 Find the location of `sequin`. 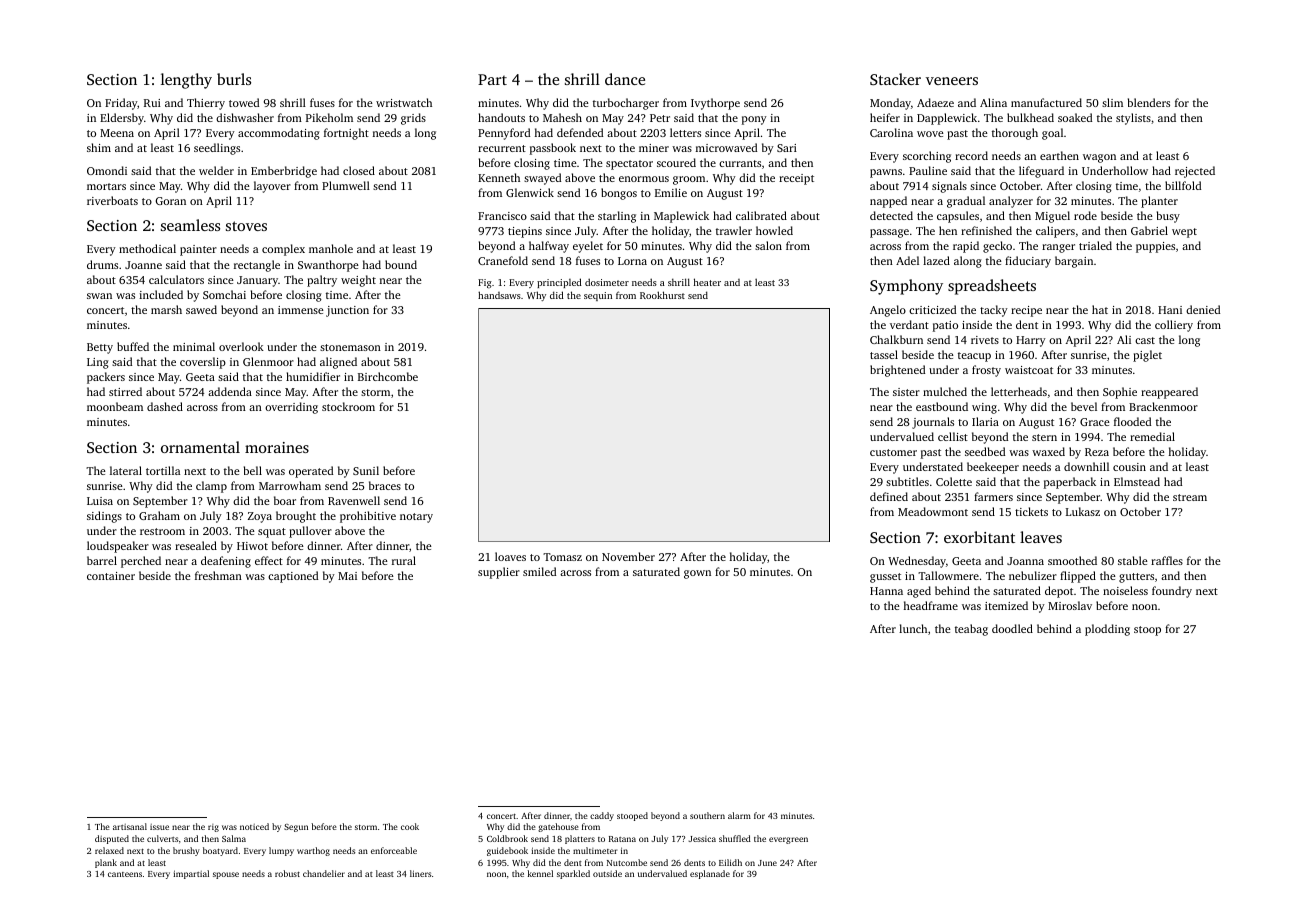

sequin is located at coordinates (598, 296).
